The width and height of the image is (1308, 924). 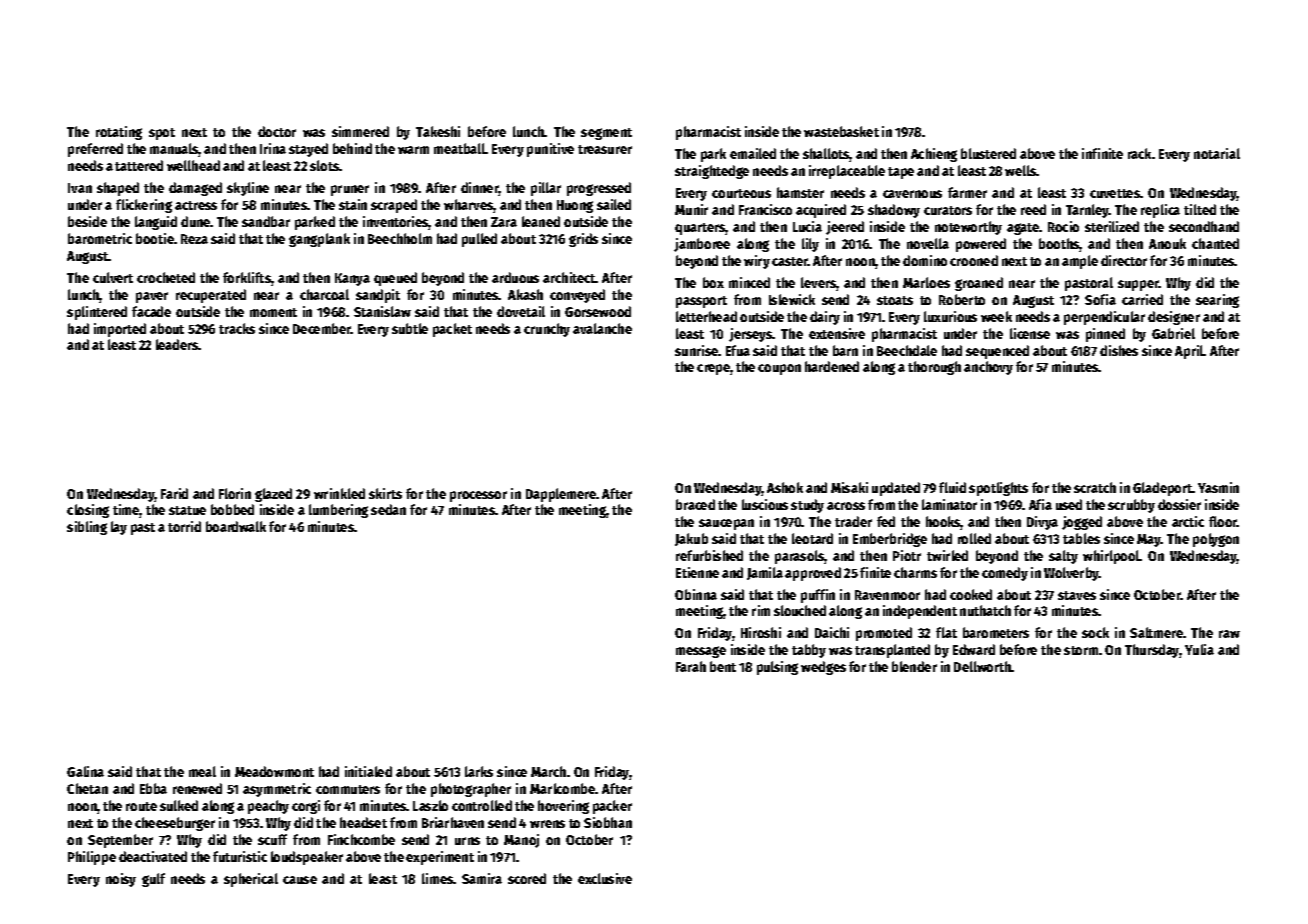 I want to click on exclusive, so click(x=605, y=878).
